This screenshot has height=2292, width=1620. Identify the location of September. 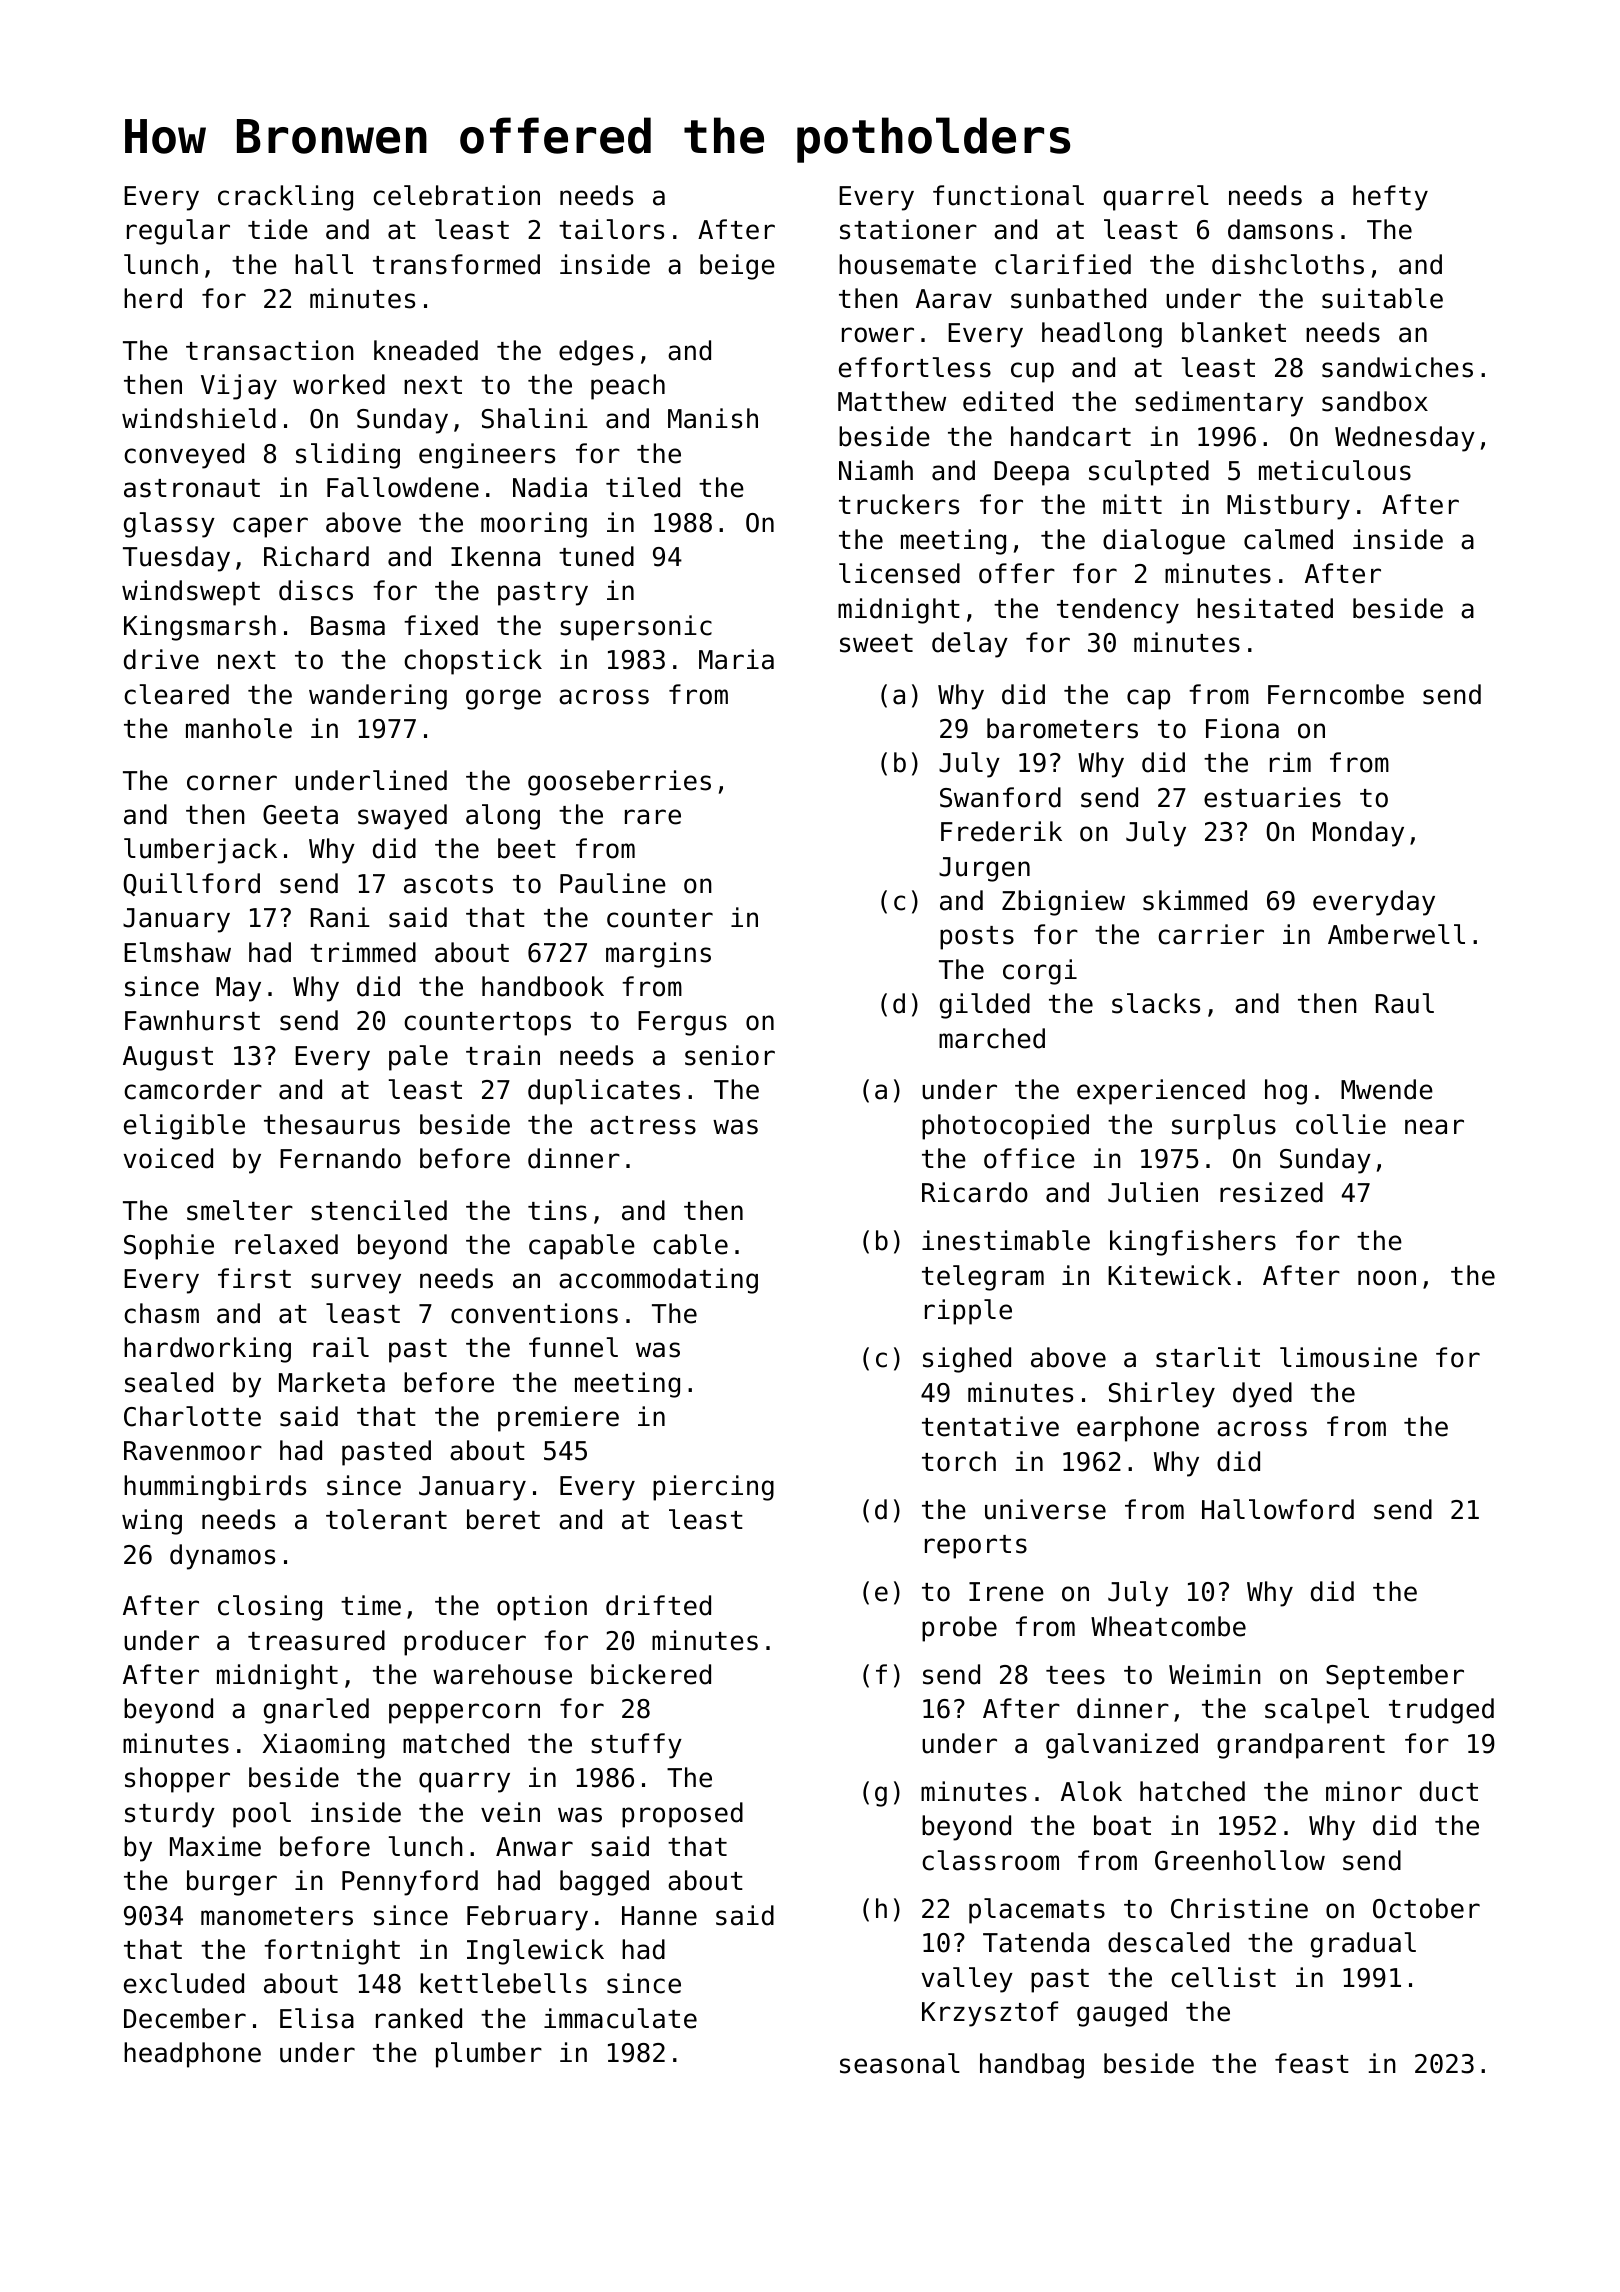
(1395, 1677).
